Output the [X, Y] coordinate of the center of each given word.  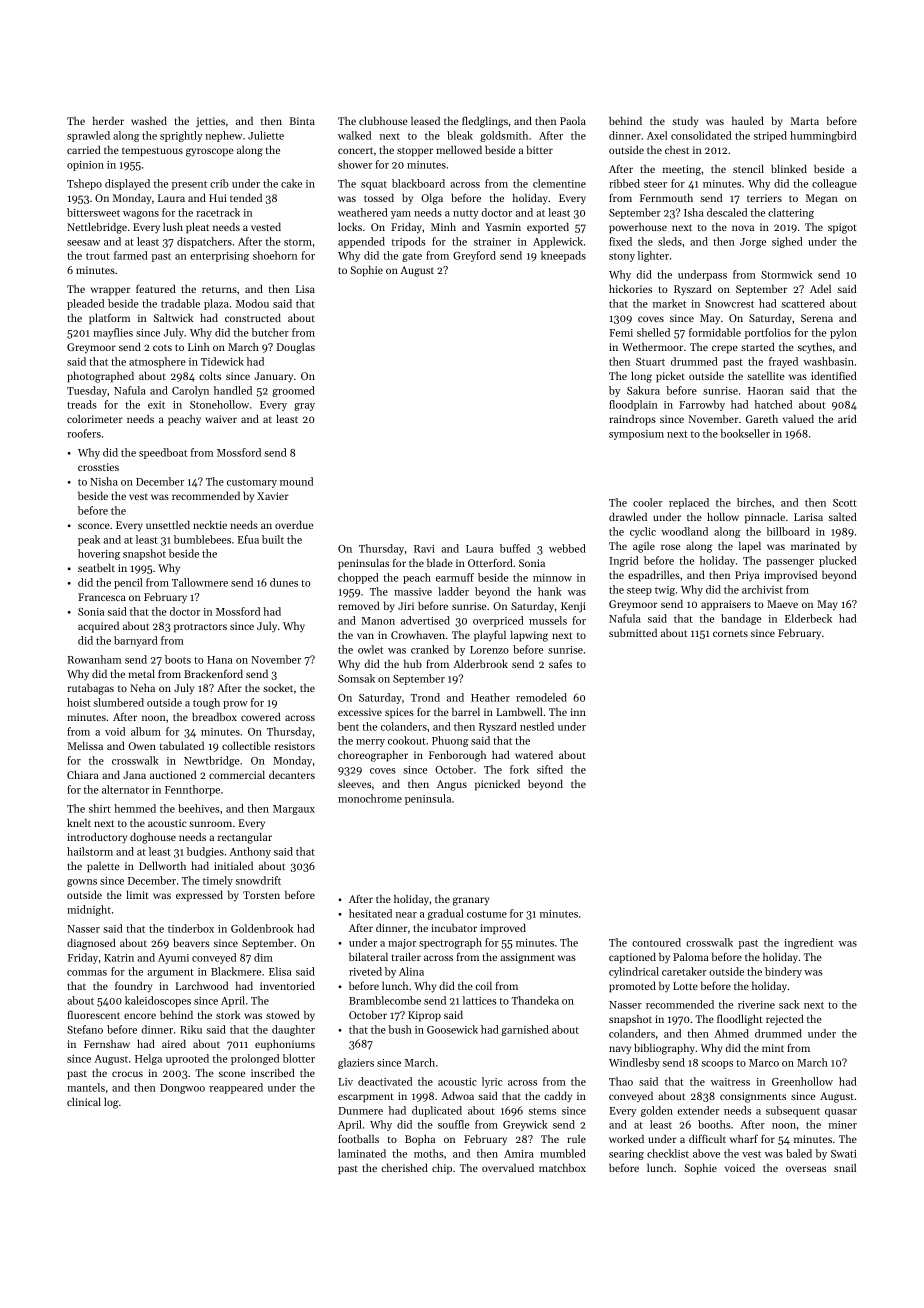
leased [425, 120]
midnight [89, 910]
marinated [815, 545]
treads [82, 404]
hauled [748, 120]
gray [304, 407]
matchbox [562, 1167]
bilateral [368, 956]
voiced [740, 1167]
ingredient [808, 943]
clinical [84, 1101]
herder [108, 120]
